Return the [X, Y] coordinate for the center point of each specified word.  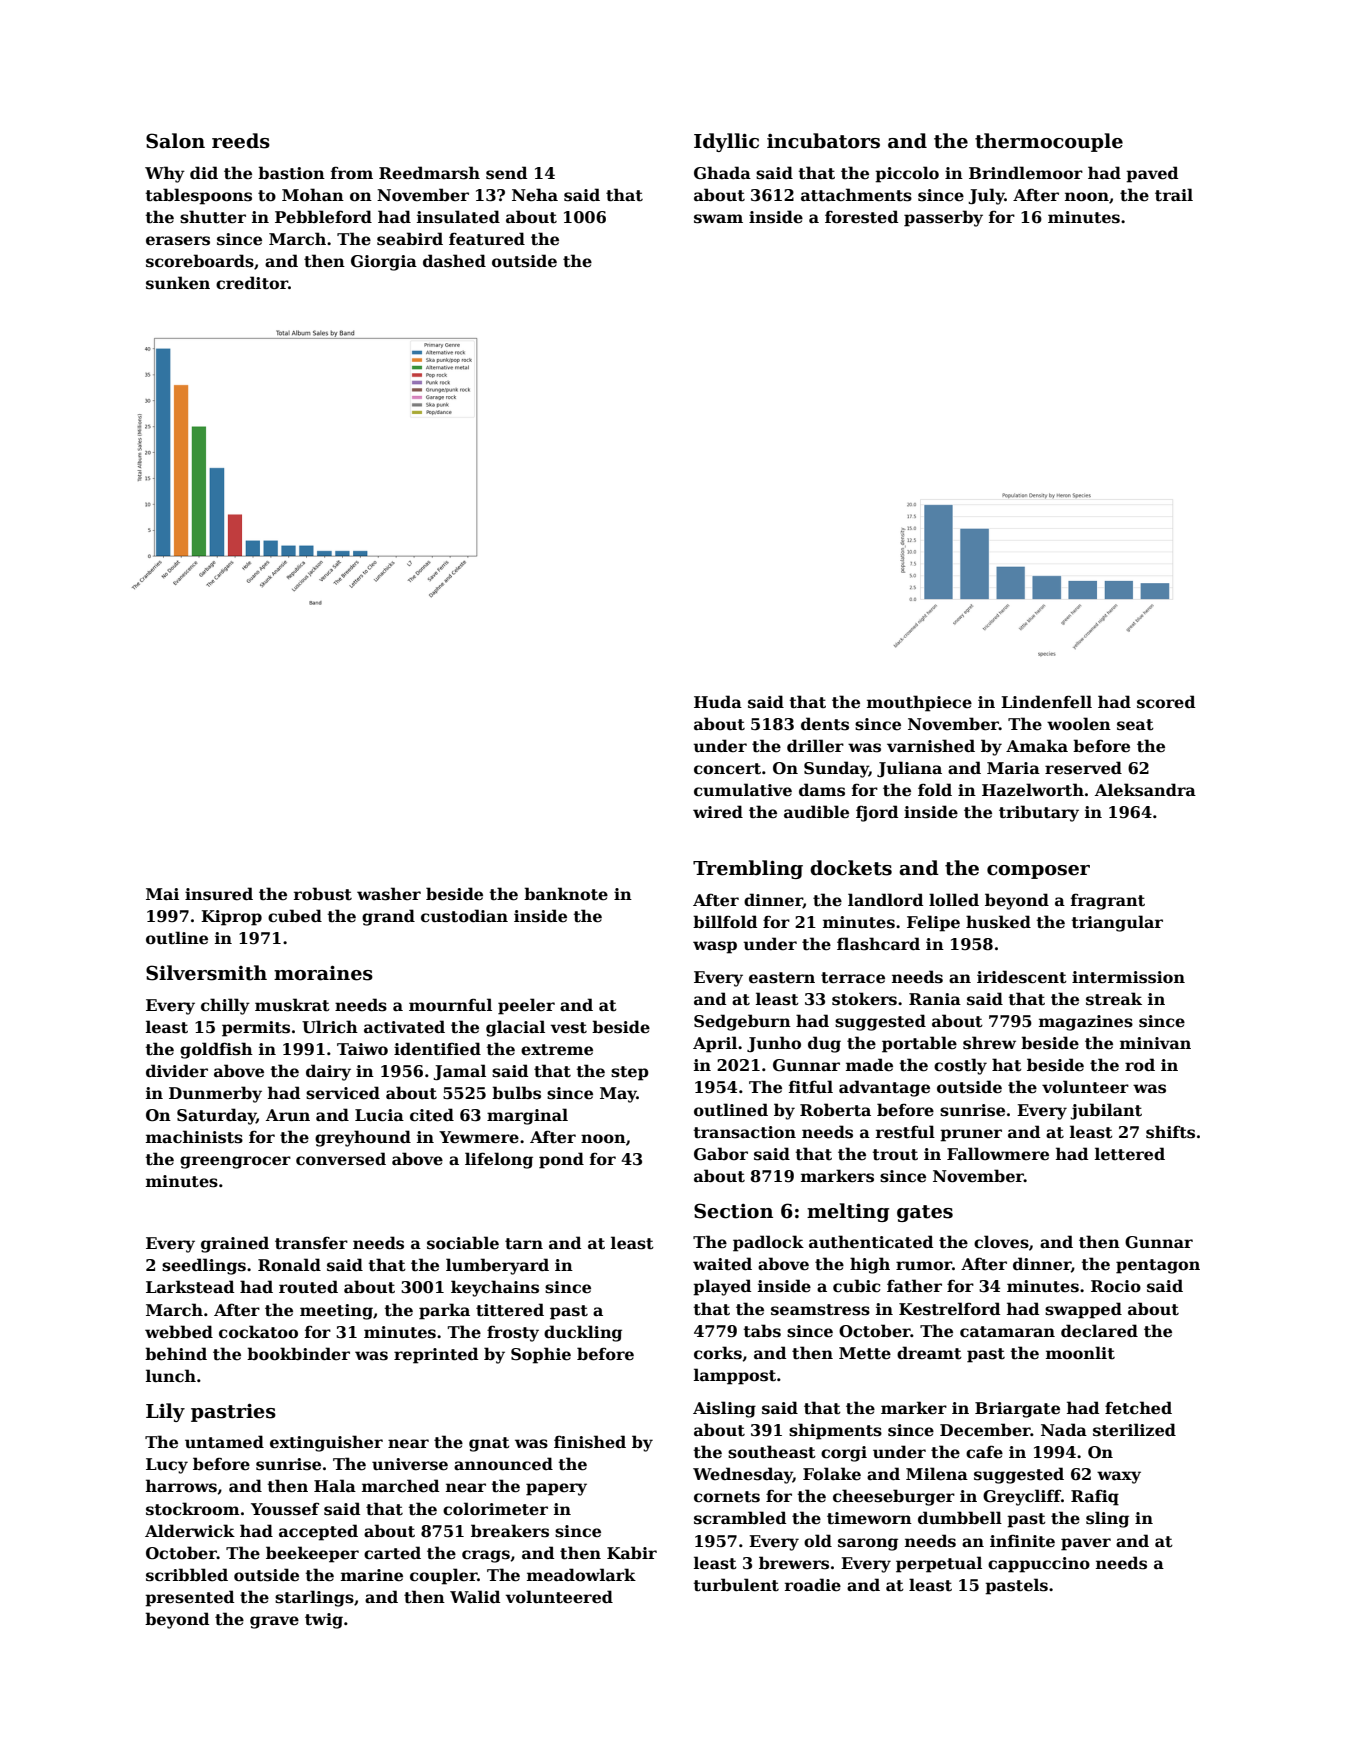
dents [825, 724]
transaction [744, 1132]
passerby [943, 218]
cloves [1001, 1242]
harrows [181, 1486]
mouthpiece [919, 703]
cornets [727, 1497]
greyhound [363, 1138]
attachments [856, 195]
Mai [162, 894]
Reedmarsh [429, 173]
